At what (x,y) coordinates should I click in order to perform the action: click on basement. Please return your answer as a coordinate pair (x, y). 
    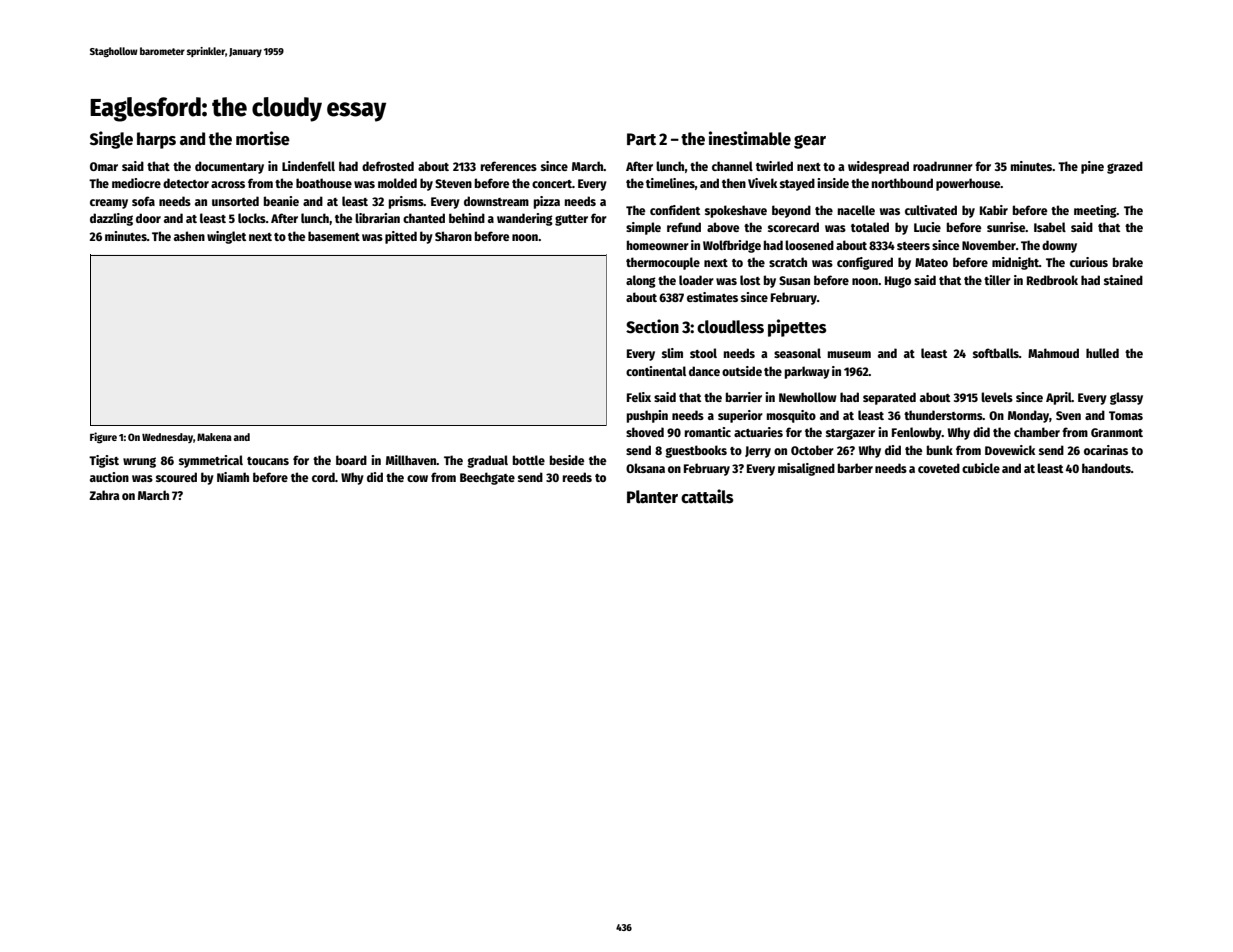
    Looking at the image, I should click on (334, 236).
